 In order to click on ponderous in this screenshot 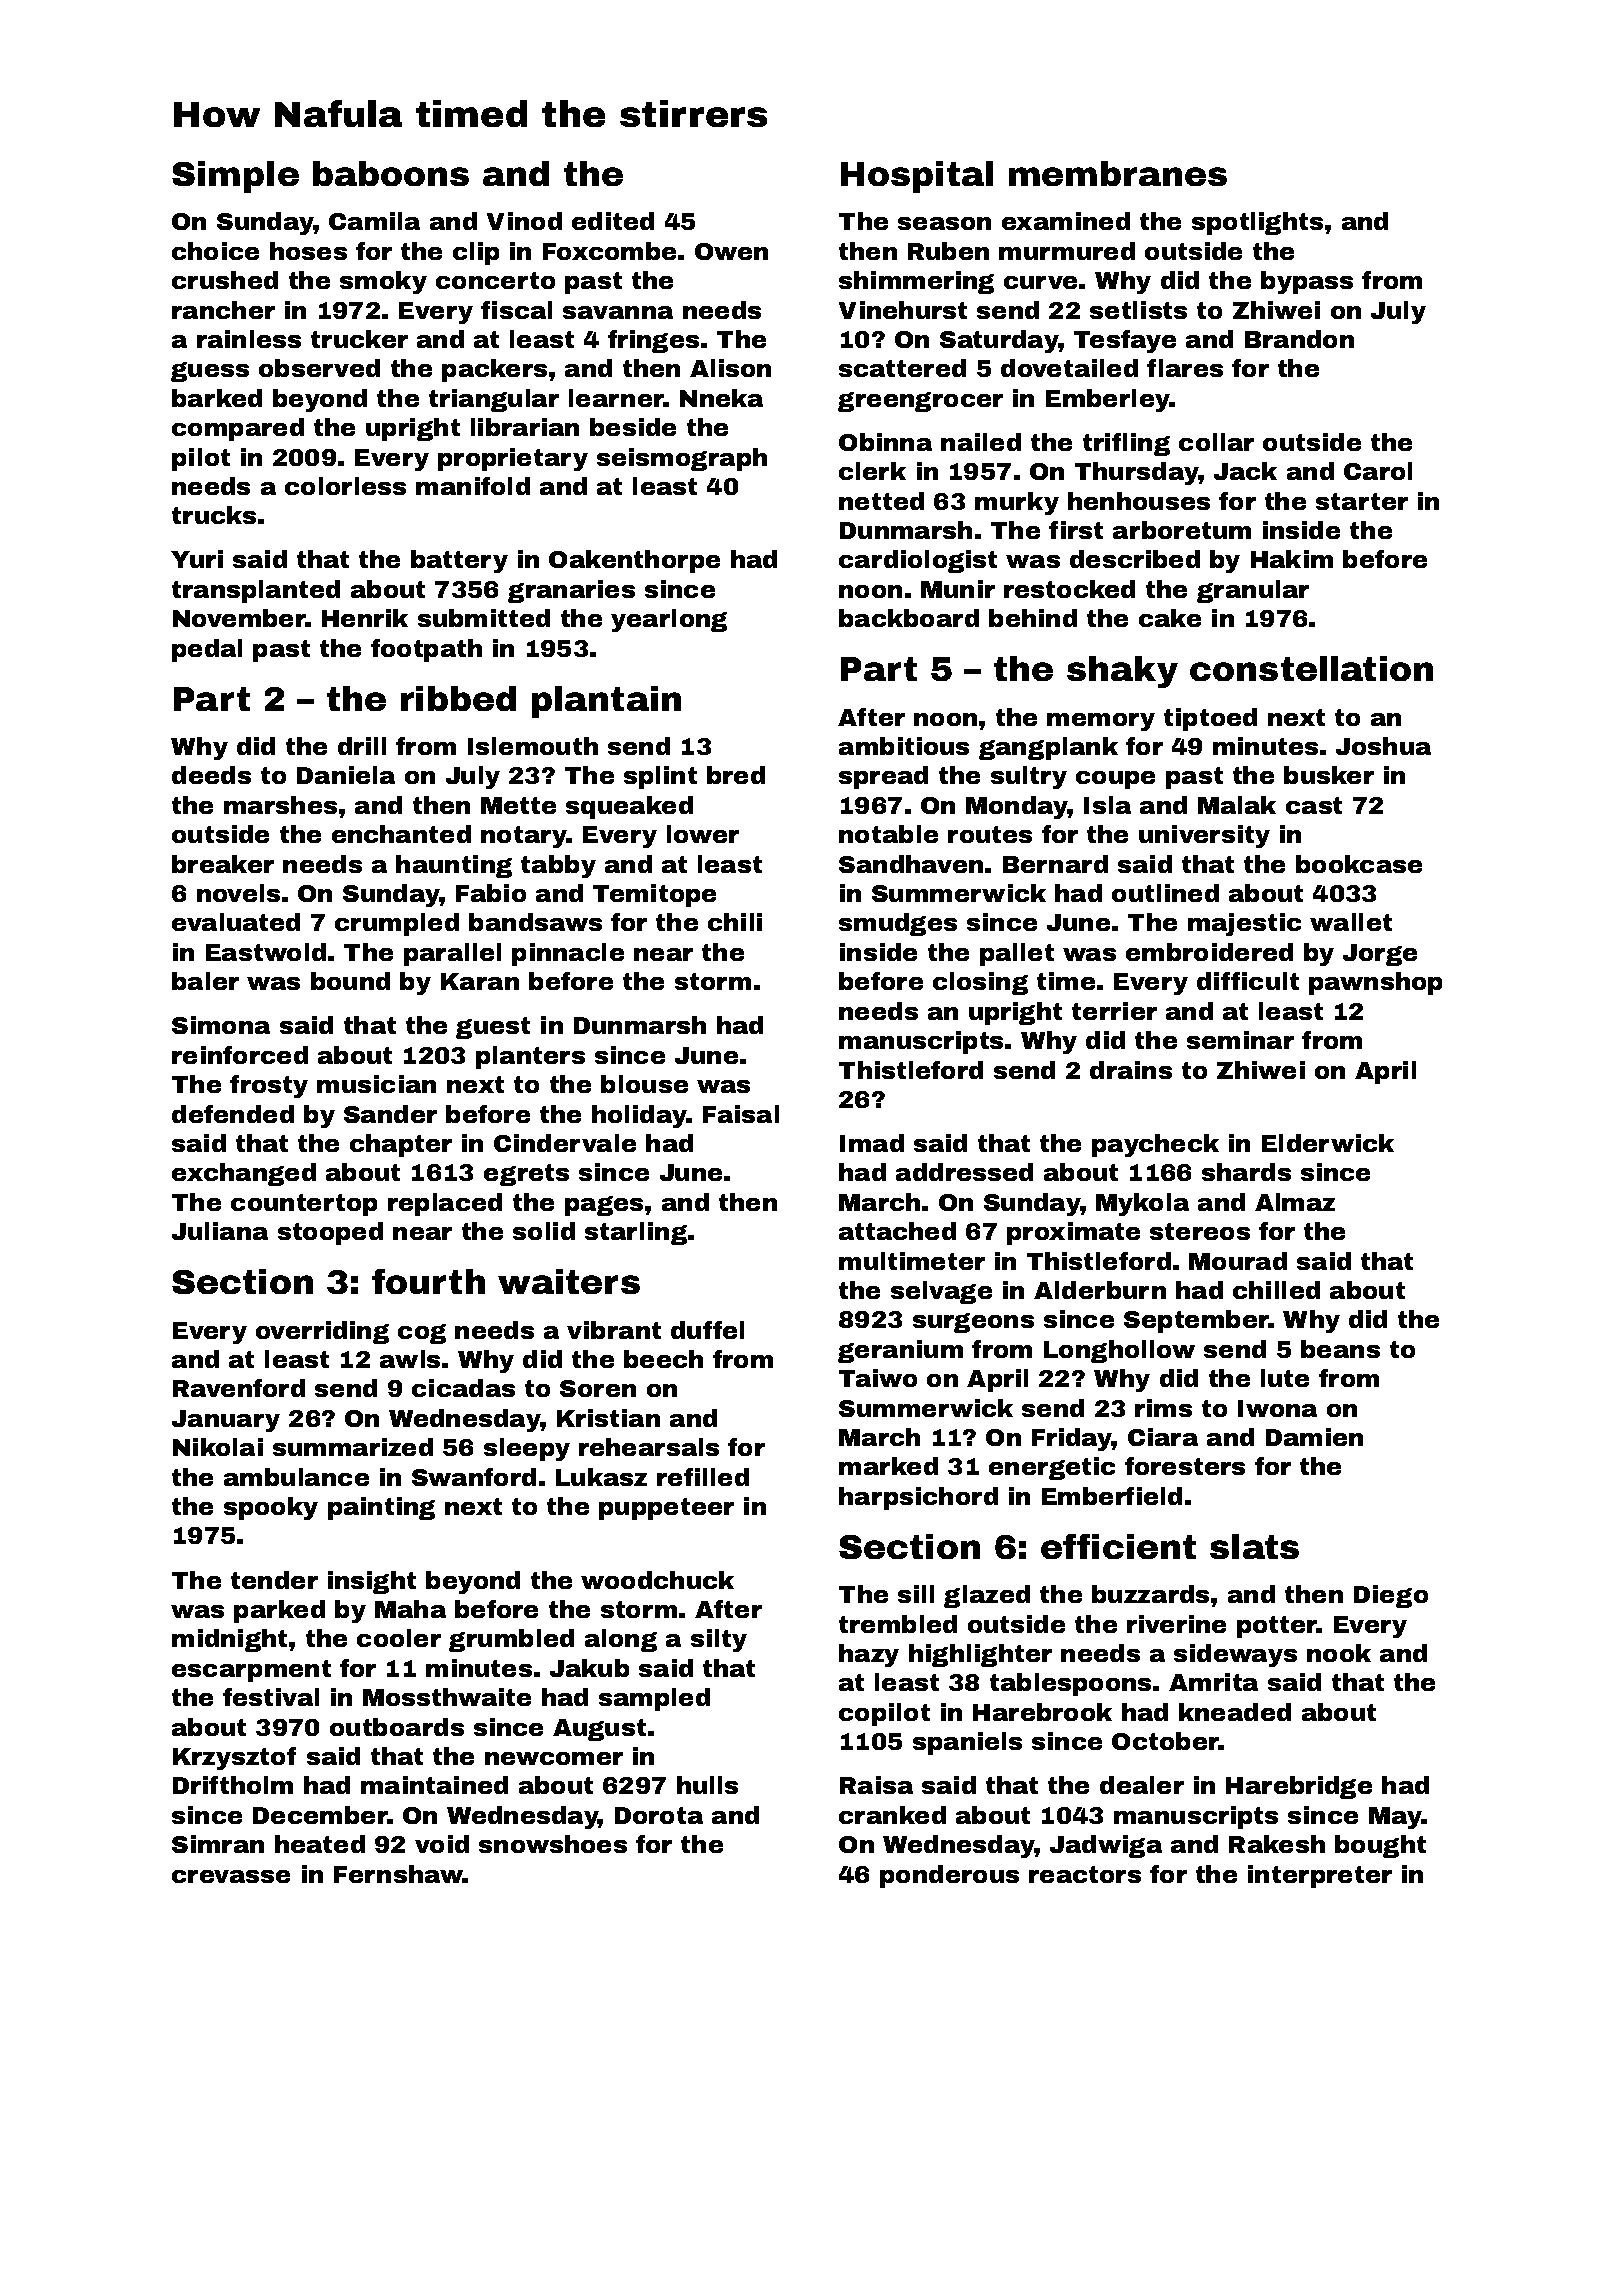, I will do `click(949, 1876)`.
